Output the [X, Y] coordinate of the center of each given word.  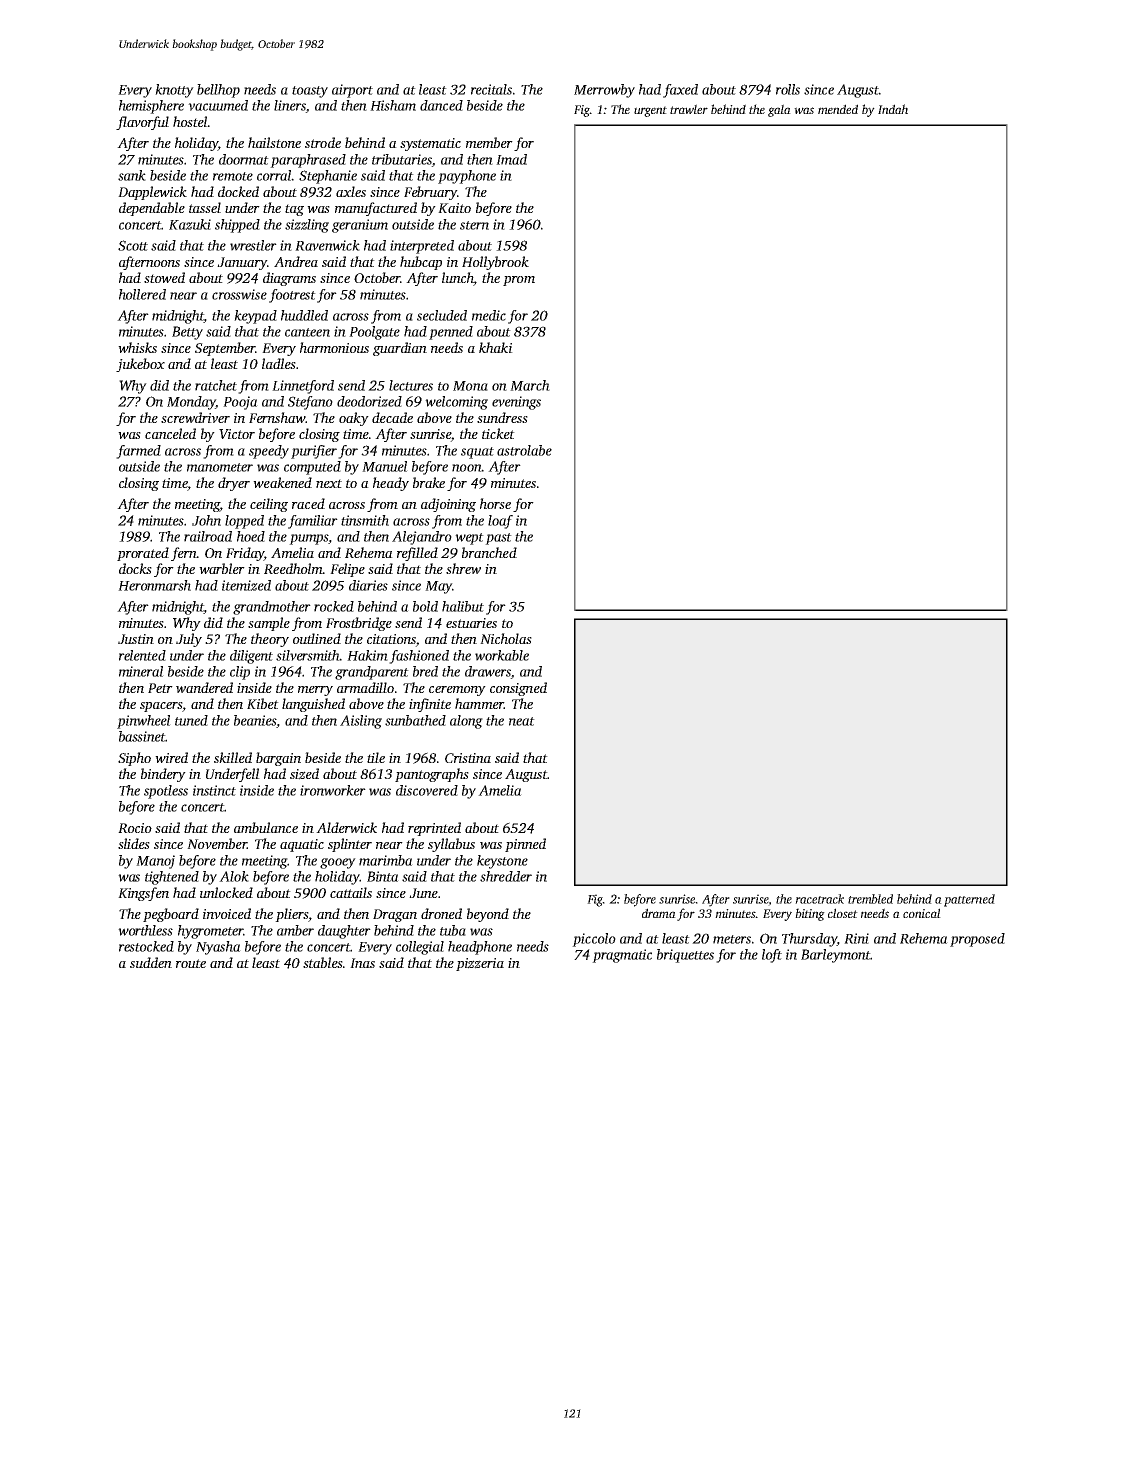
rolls [788, 89]
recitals [491, 89]
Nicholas [506, 638]
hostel [190, 121]
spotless [166, 792]
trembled [870, 899]
